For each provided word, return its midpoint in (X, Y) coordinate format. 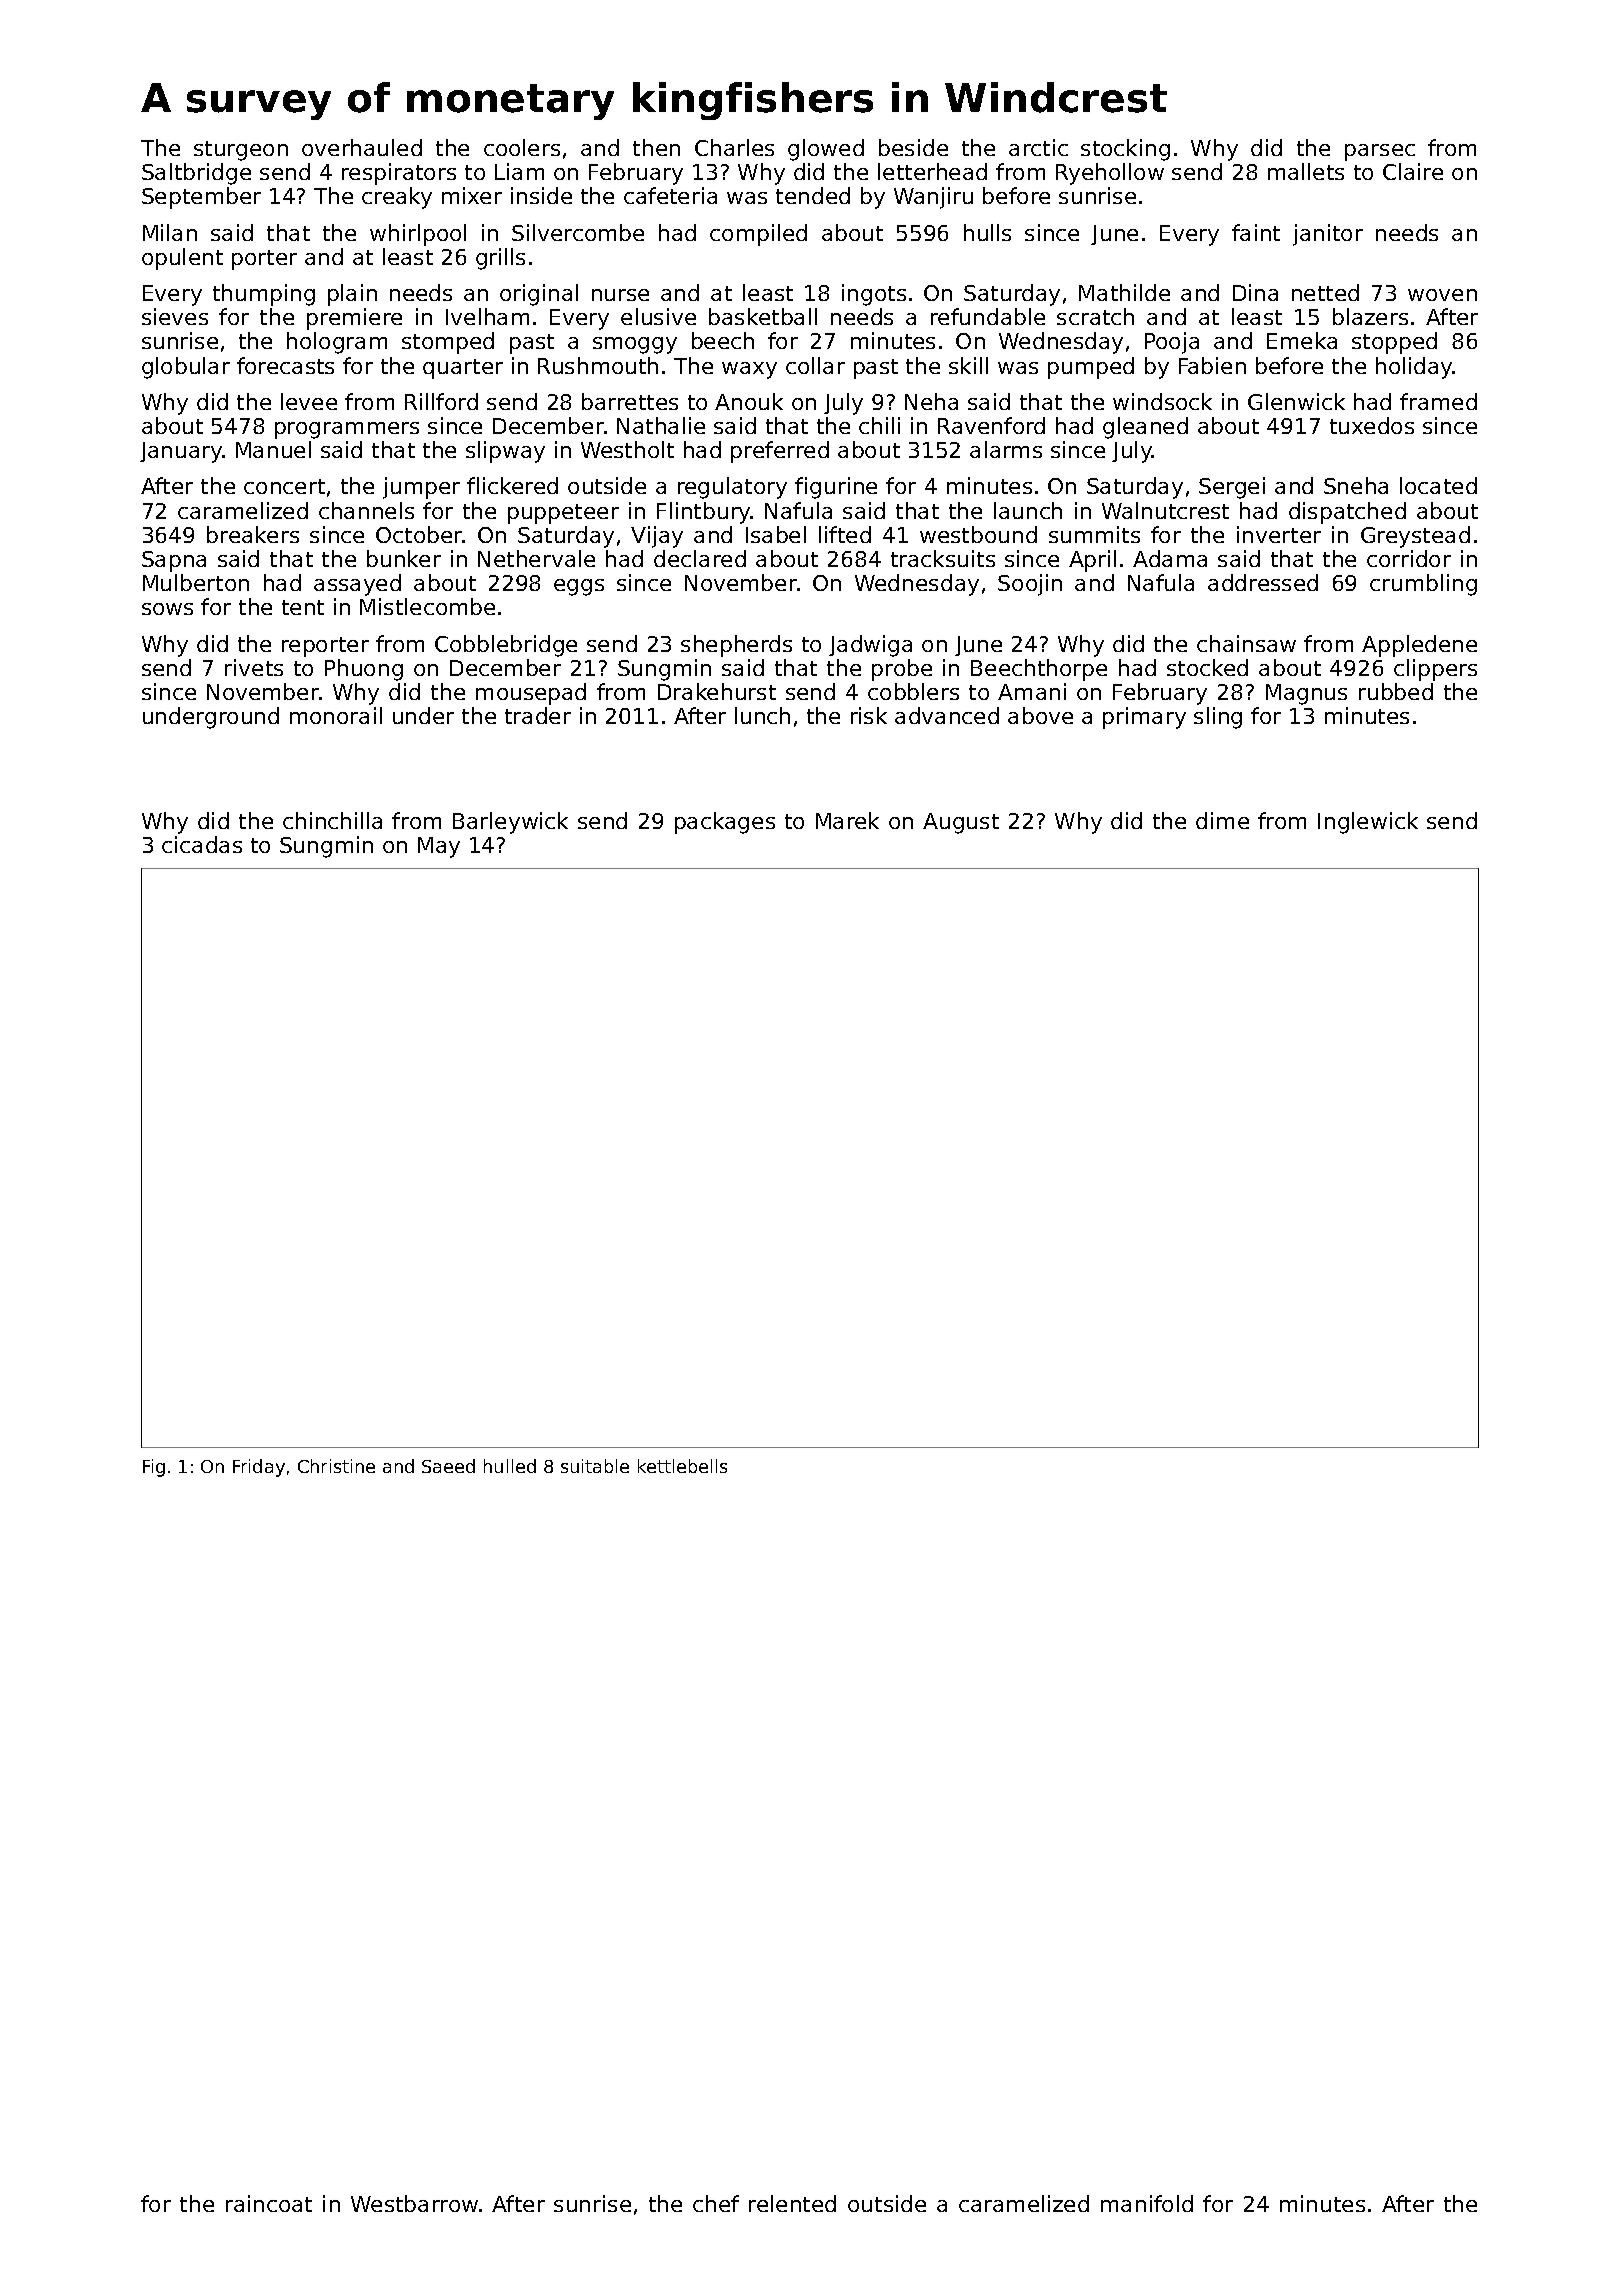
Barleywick (510, 823)
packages (725, 823)
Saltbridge (196, 174)
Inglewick (1368, 823)
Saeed (448, 1466)
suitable (595, 1466)
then (656, 147)
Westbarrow (414, 2203)
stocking (1125, 150)
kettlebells (682, 1466)
